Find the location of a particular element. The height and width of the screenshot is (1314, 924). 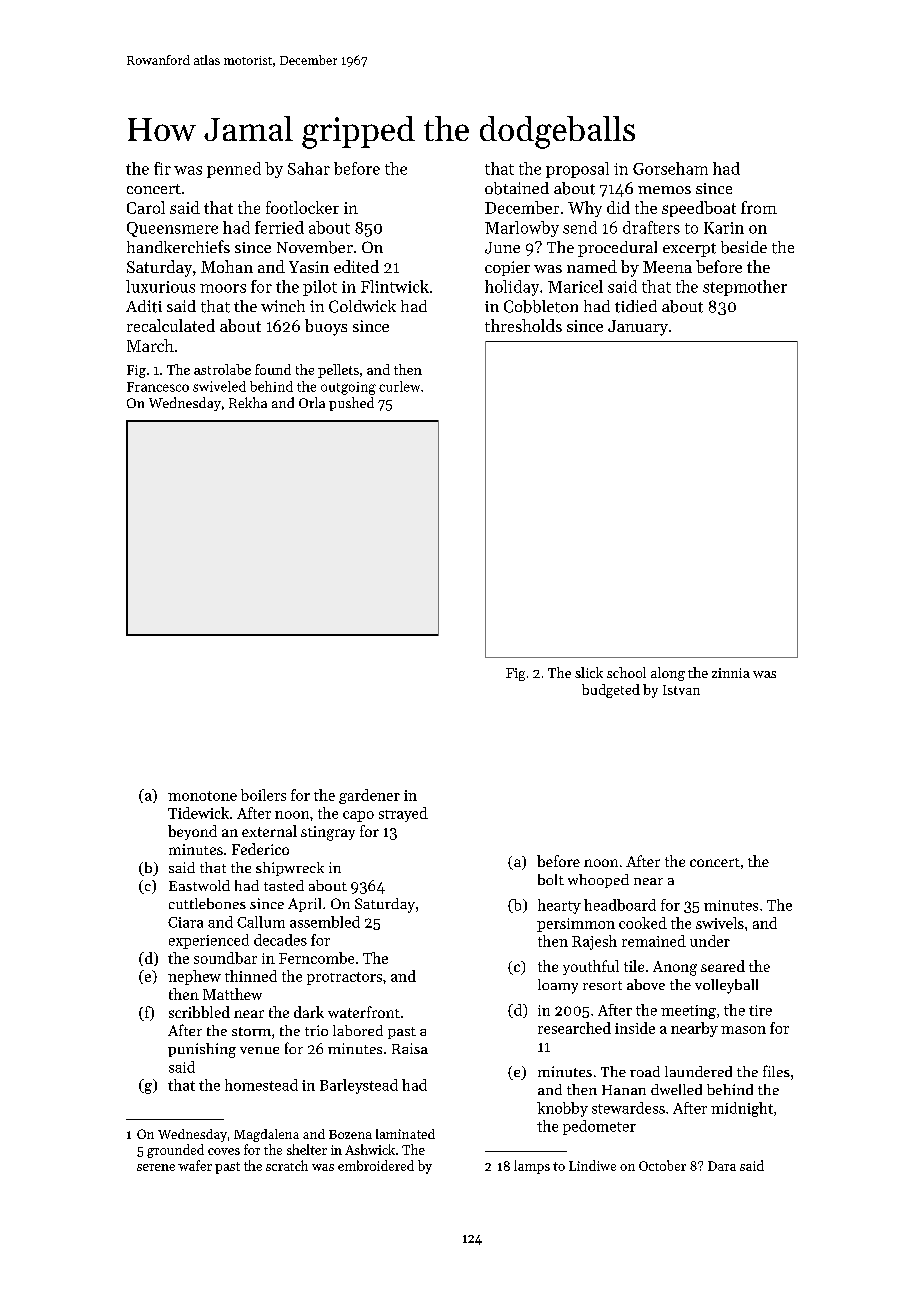

thresholds is located at coordinates (523, 325).
